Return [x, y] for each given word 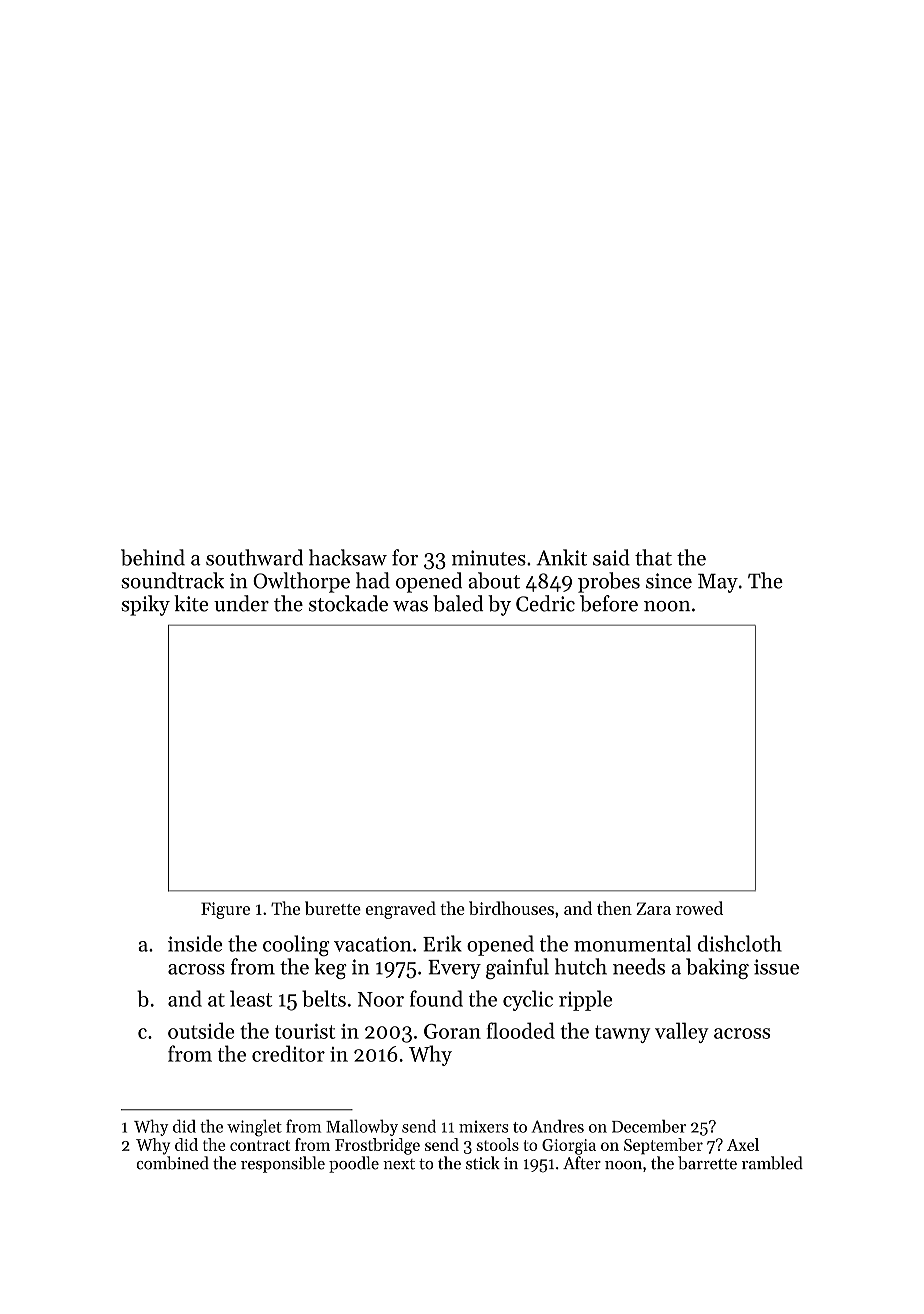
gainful [517, 968]
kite [191, 603]
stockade [348, 603]
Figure [225, 910]
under [241, 603]
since [669, 581]
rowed [699, 908]
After [582, 1163]
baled [458, 603]
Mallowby [362, 1127]
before [609, 603]
